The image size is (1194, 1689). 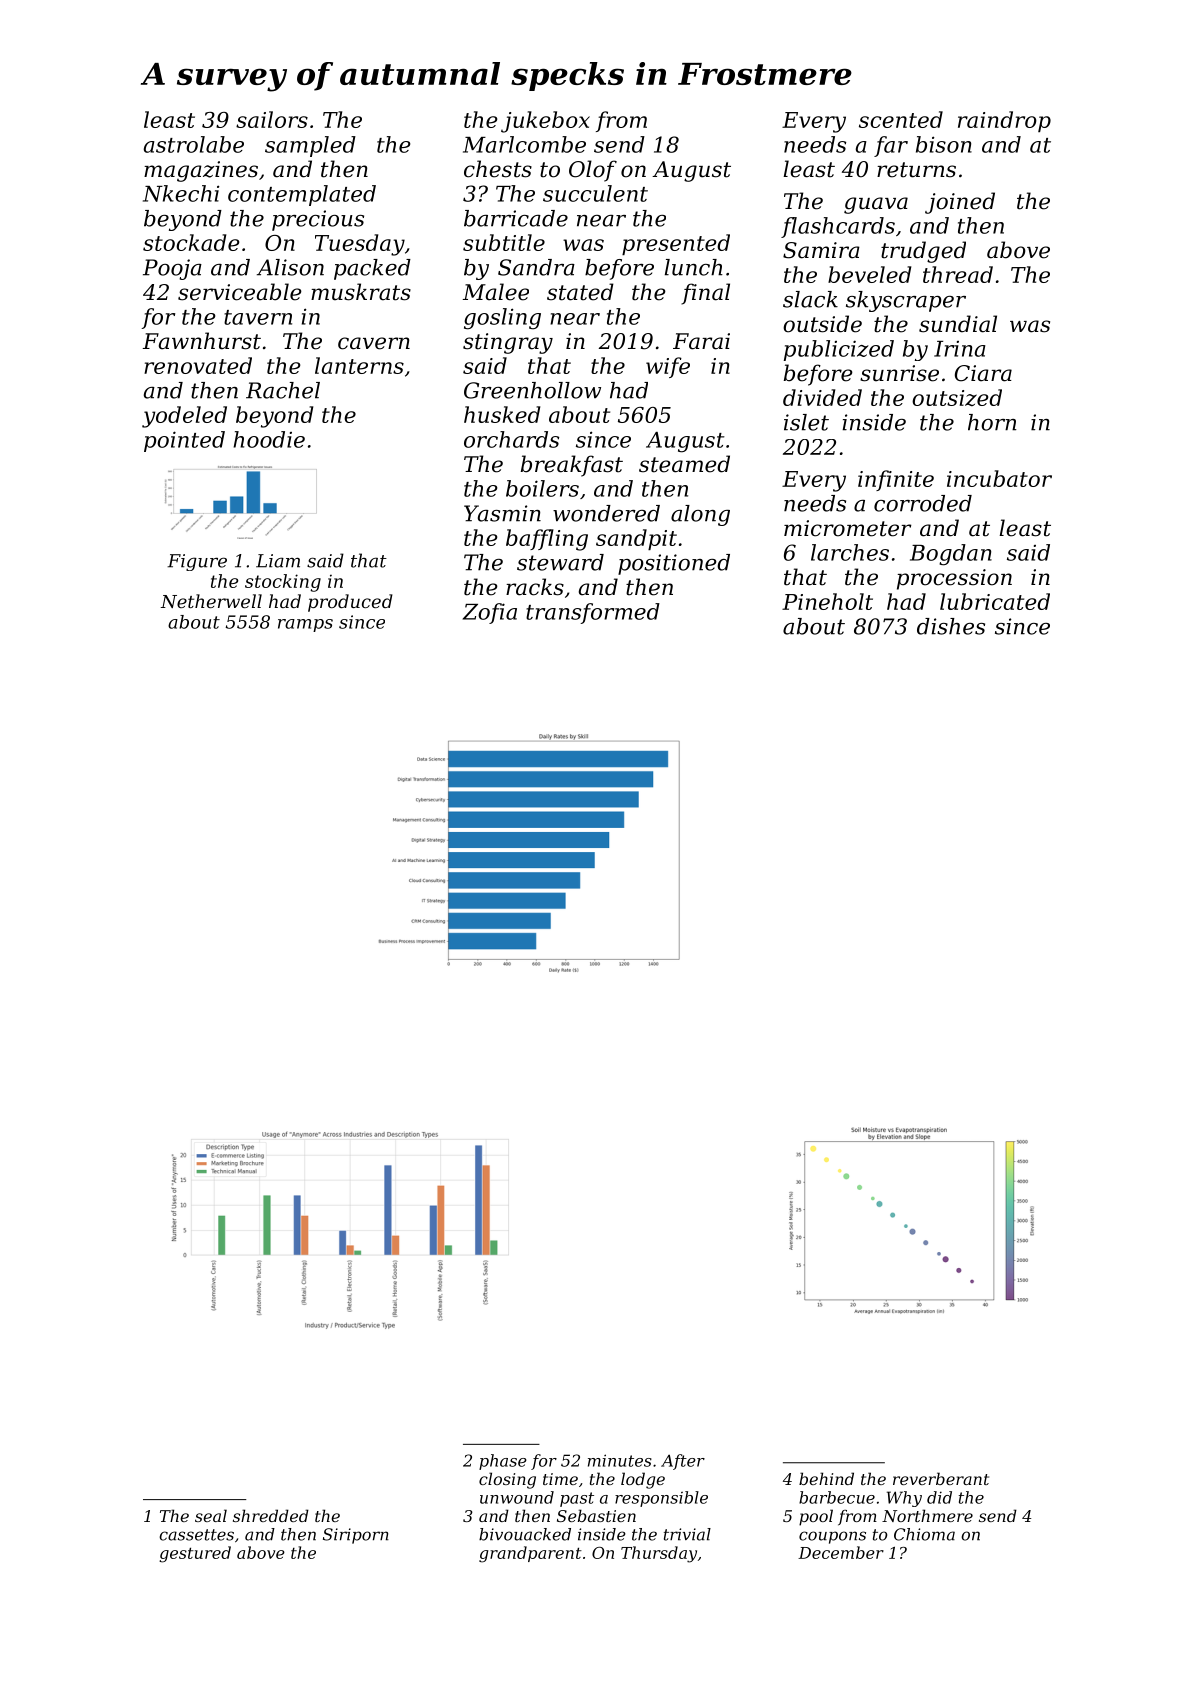 What do you see at coordinates (924, 1534) in the screenshot?
I see `Chioma` at bounding box center [924, 1534].
